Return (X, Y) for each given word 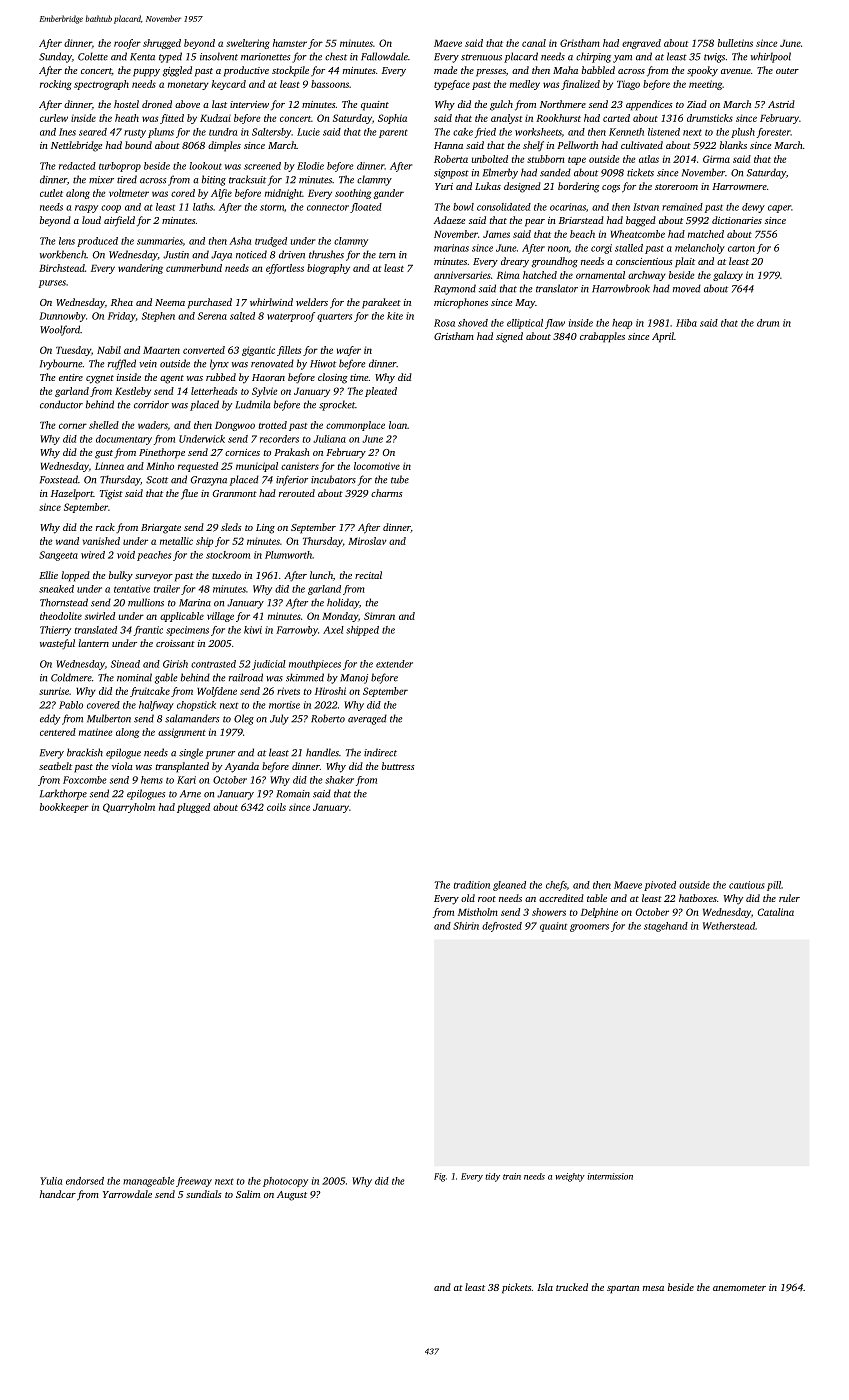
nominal (134, 677)
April (663, 337)
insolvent (219, 56)
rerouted (297, 493)
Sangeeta (58, 556)
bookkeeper (64, 808)
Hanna (448, 145)
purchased (210, 303)
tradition (471, 885)
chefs (556, 886)
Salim (248, 1194)
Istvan (646, 207)
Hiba (686, 323)
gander (389, 194)
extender (394, 664)
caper (779, 209)
